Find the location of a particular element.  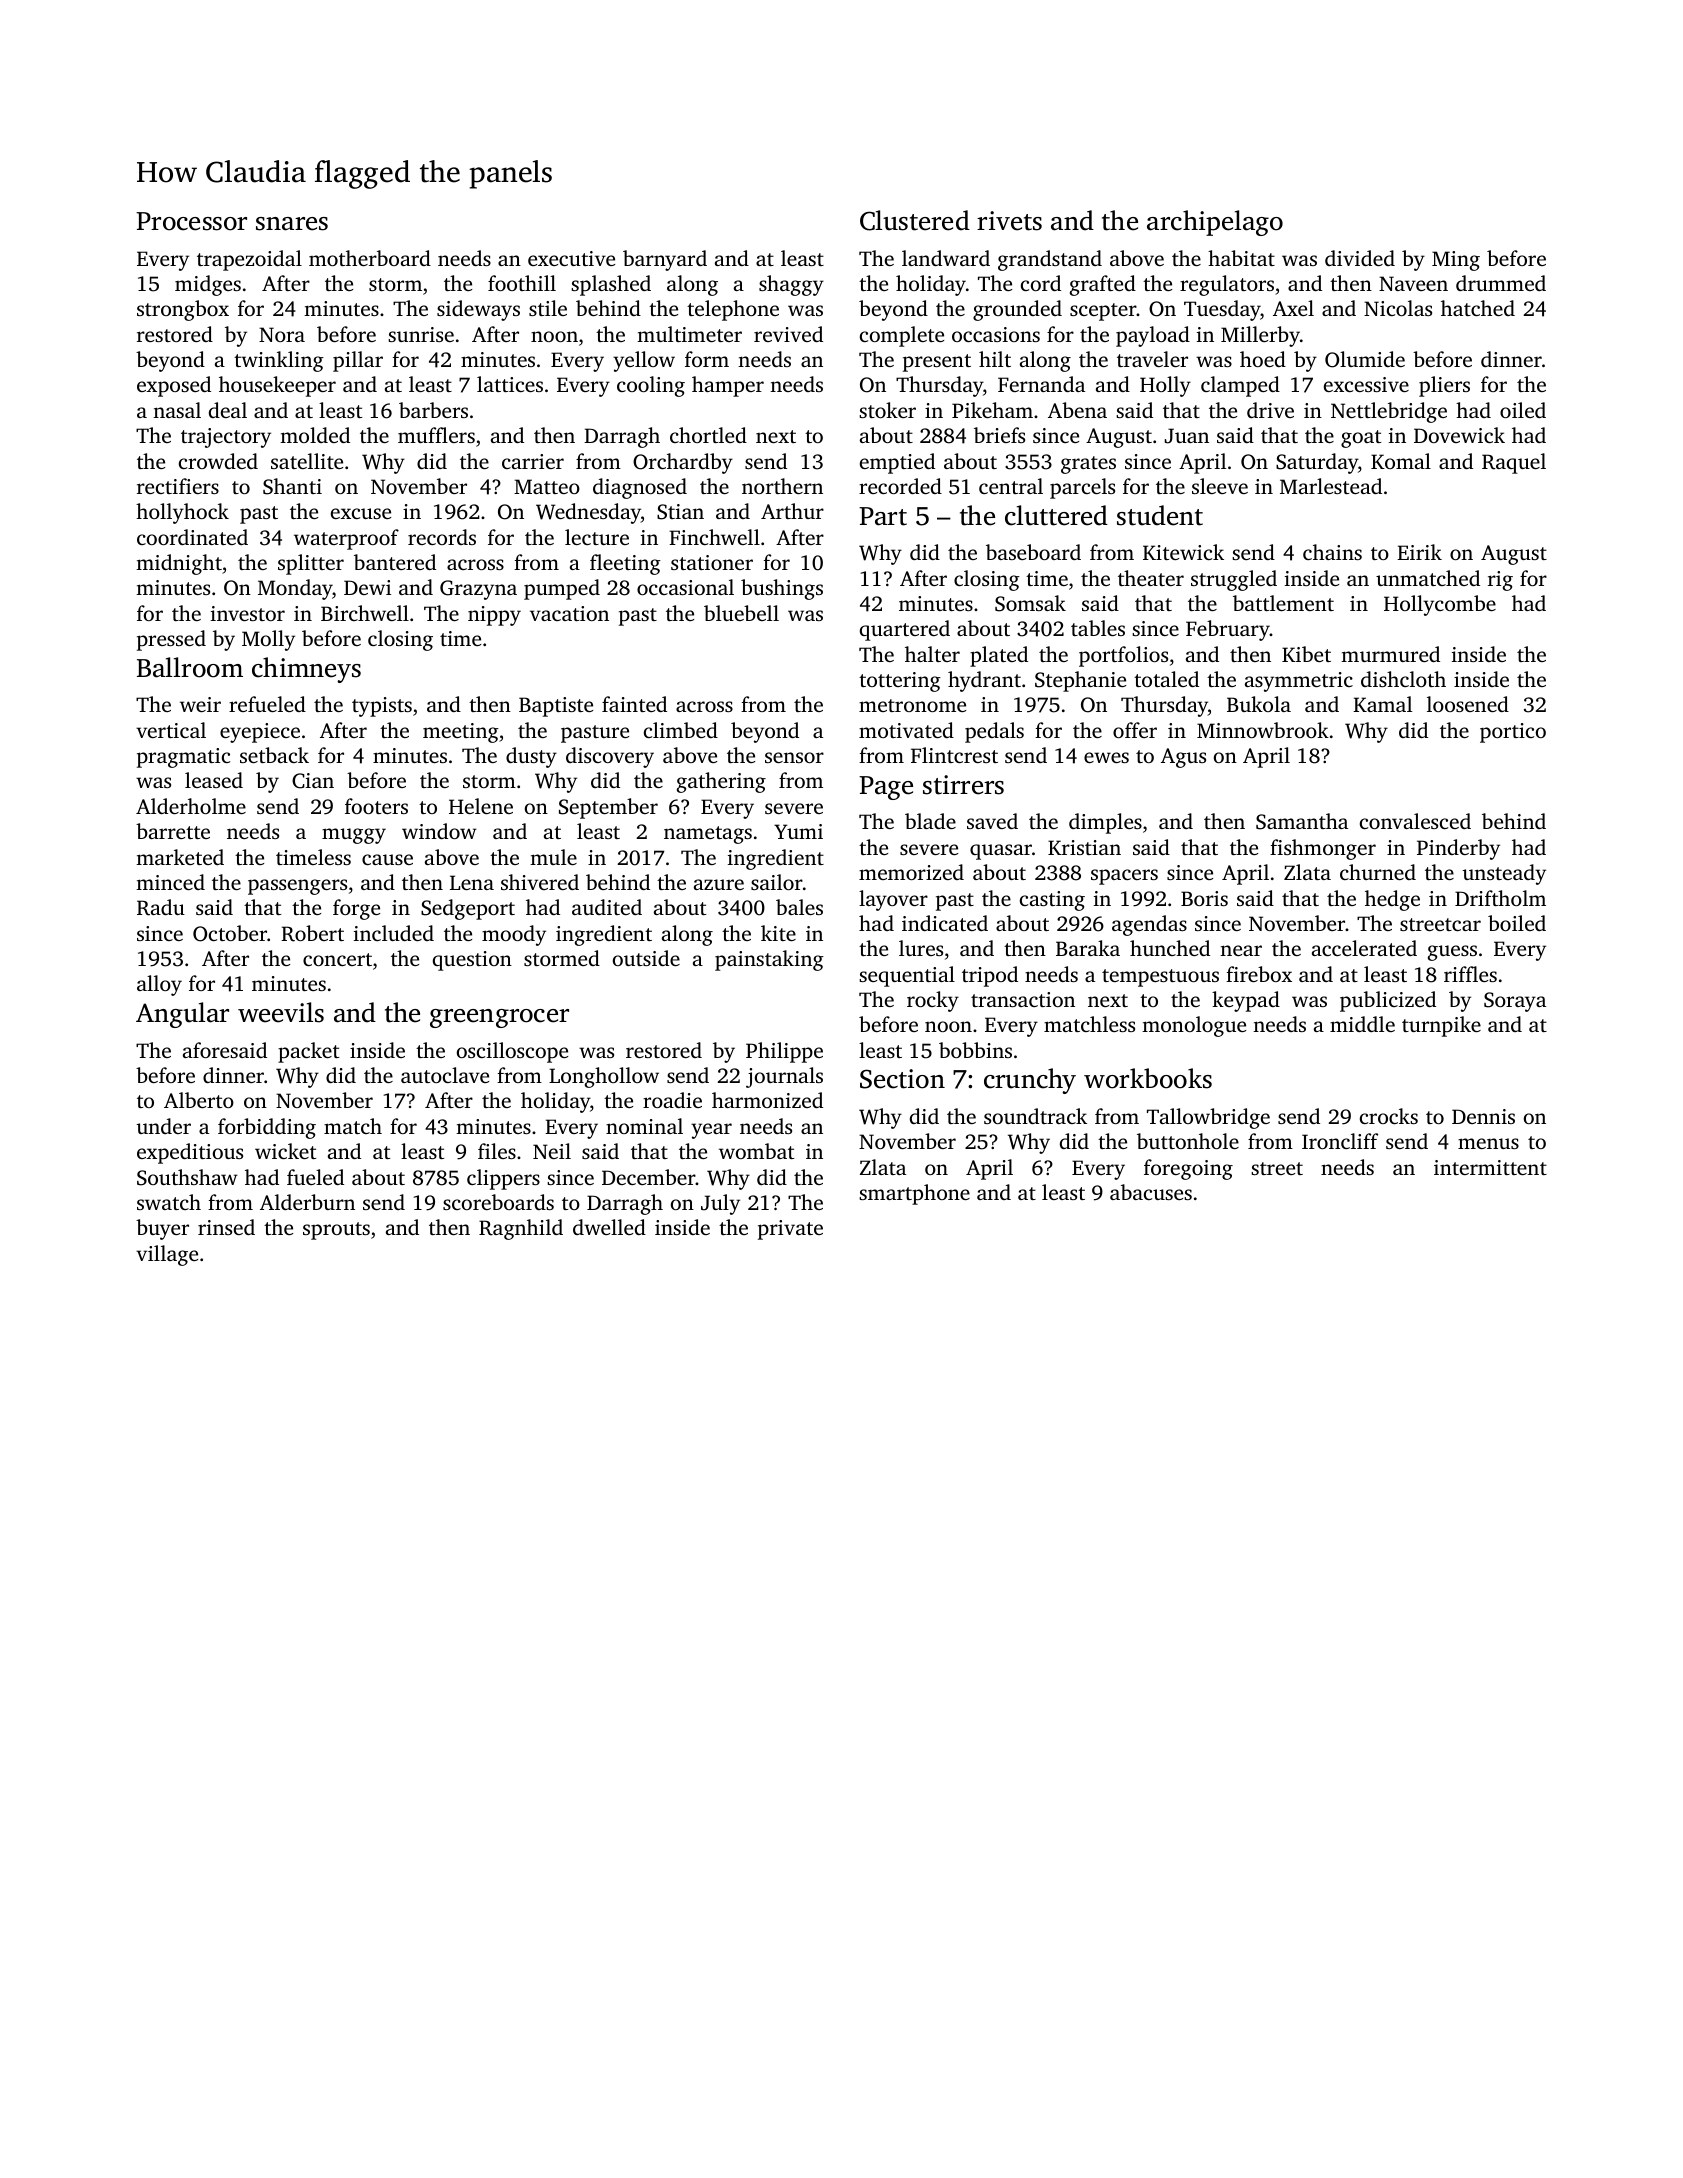

barnyard is located at coordinates (665, 260).
